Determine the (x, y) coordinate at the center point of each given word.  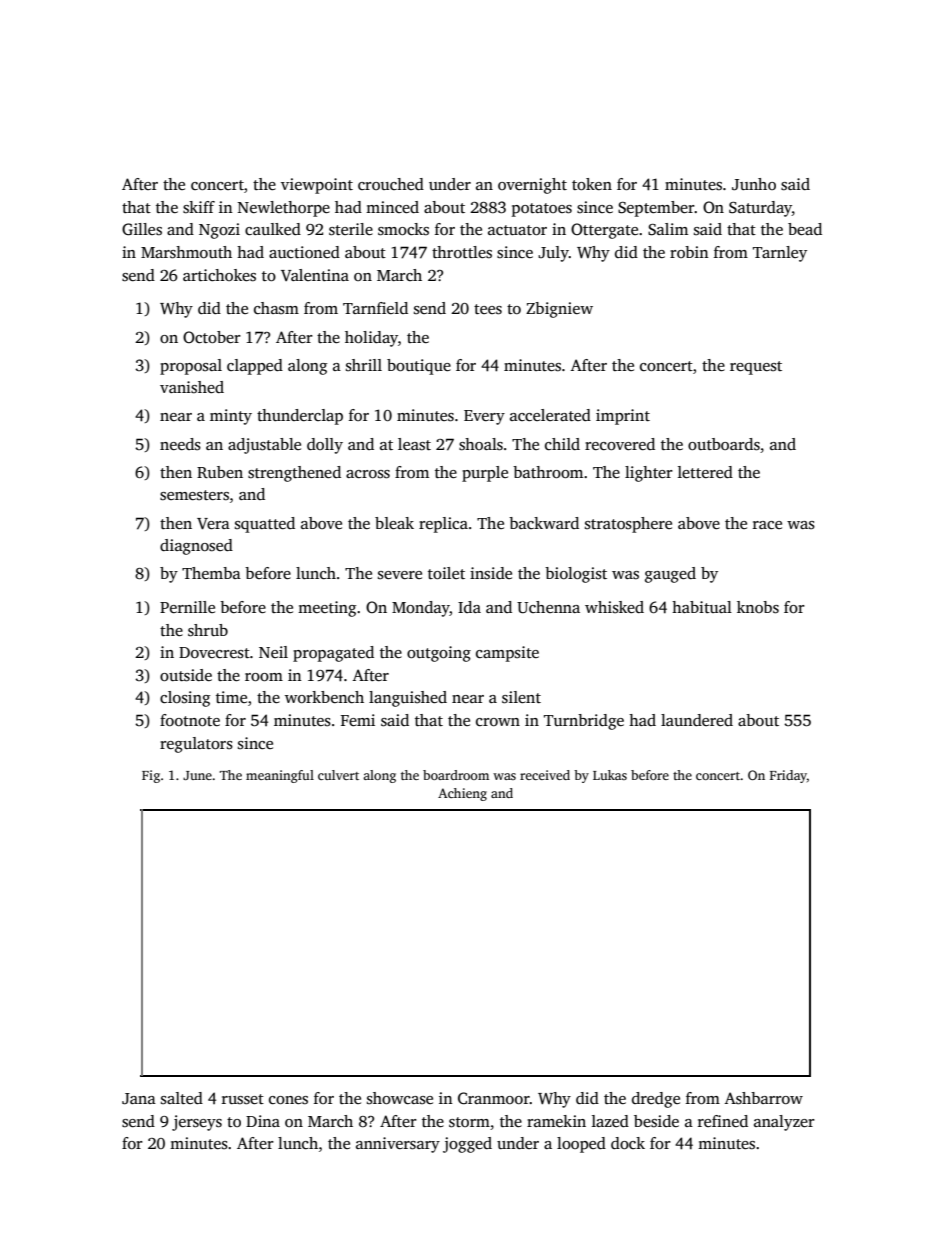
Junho (754, 184)
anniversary (398, 1145)
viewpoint (317, 186)
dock (628, 1143)
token (592, 184)
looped (581, 1145)
